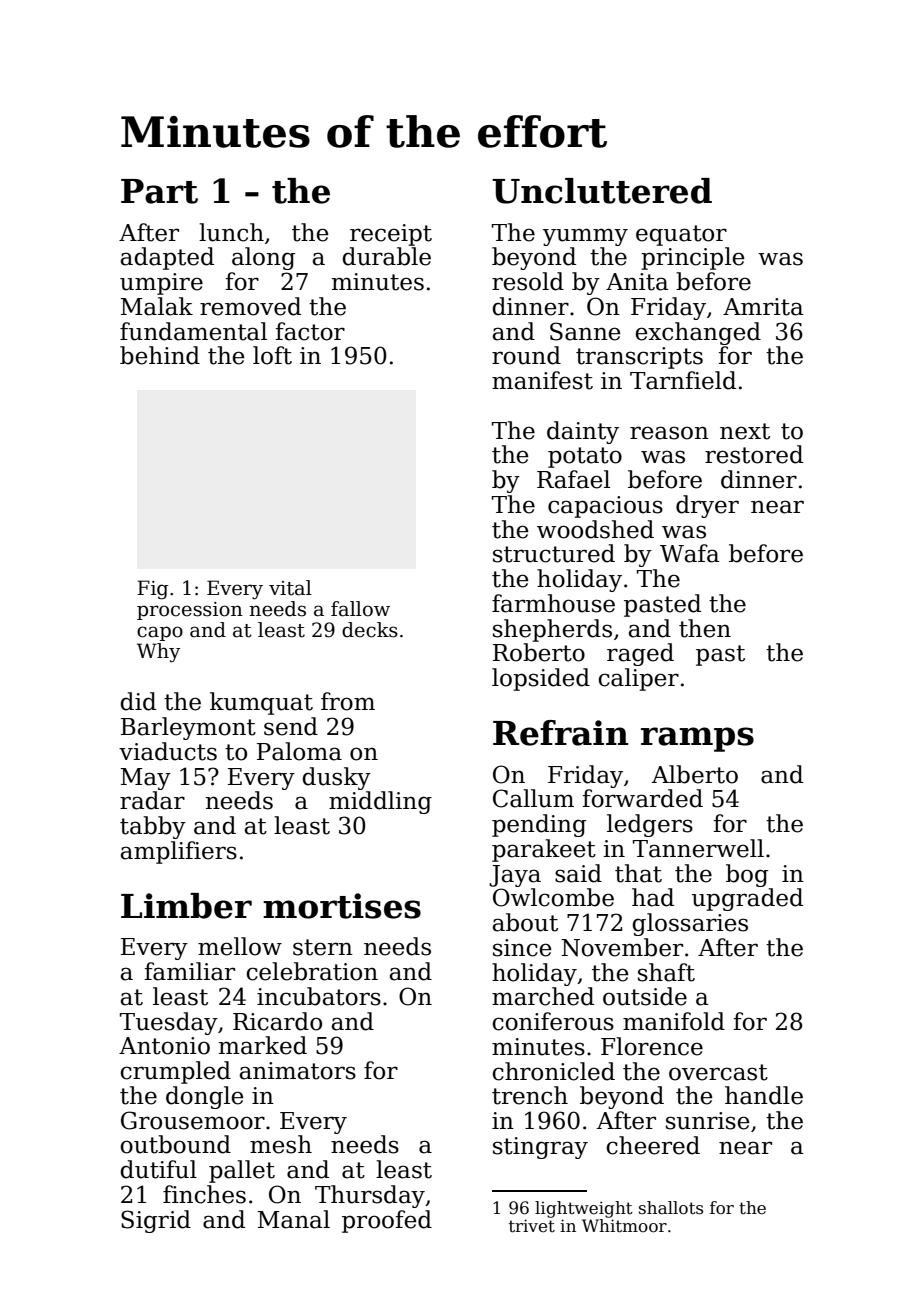 The width and height of the screenshot is (924, 1311). I want to click on Sigrid, so click(156, 1221).
